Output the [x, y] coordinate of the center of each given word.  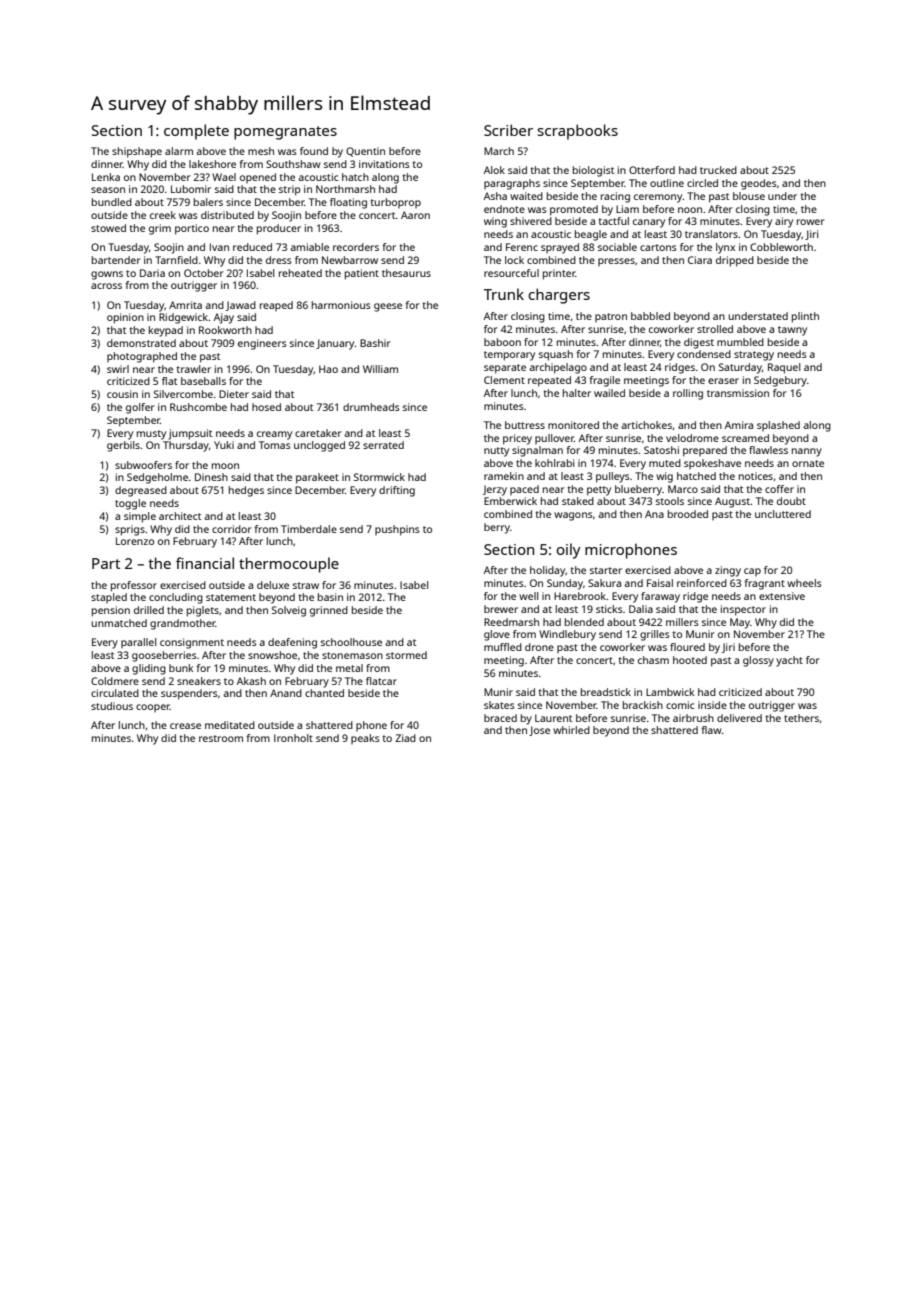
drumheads [371, 407]
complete [196, 132]
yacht [789, 661]
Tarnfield [176, 260]
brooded [688, 514]
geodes [759, 184]
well [528, 596]
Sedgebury [780, 381]
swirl [118, 369]
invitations [384, 164]
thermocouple [289, 565]
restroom [221, 738]
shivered [531, 221]
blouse [749, 196]
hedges [246, 491]
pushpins [397, 530]
